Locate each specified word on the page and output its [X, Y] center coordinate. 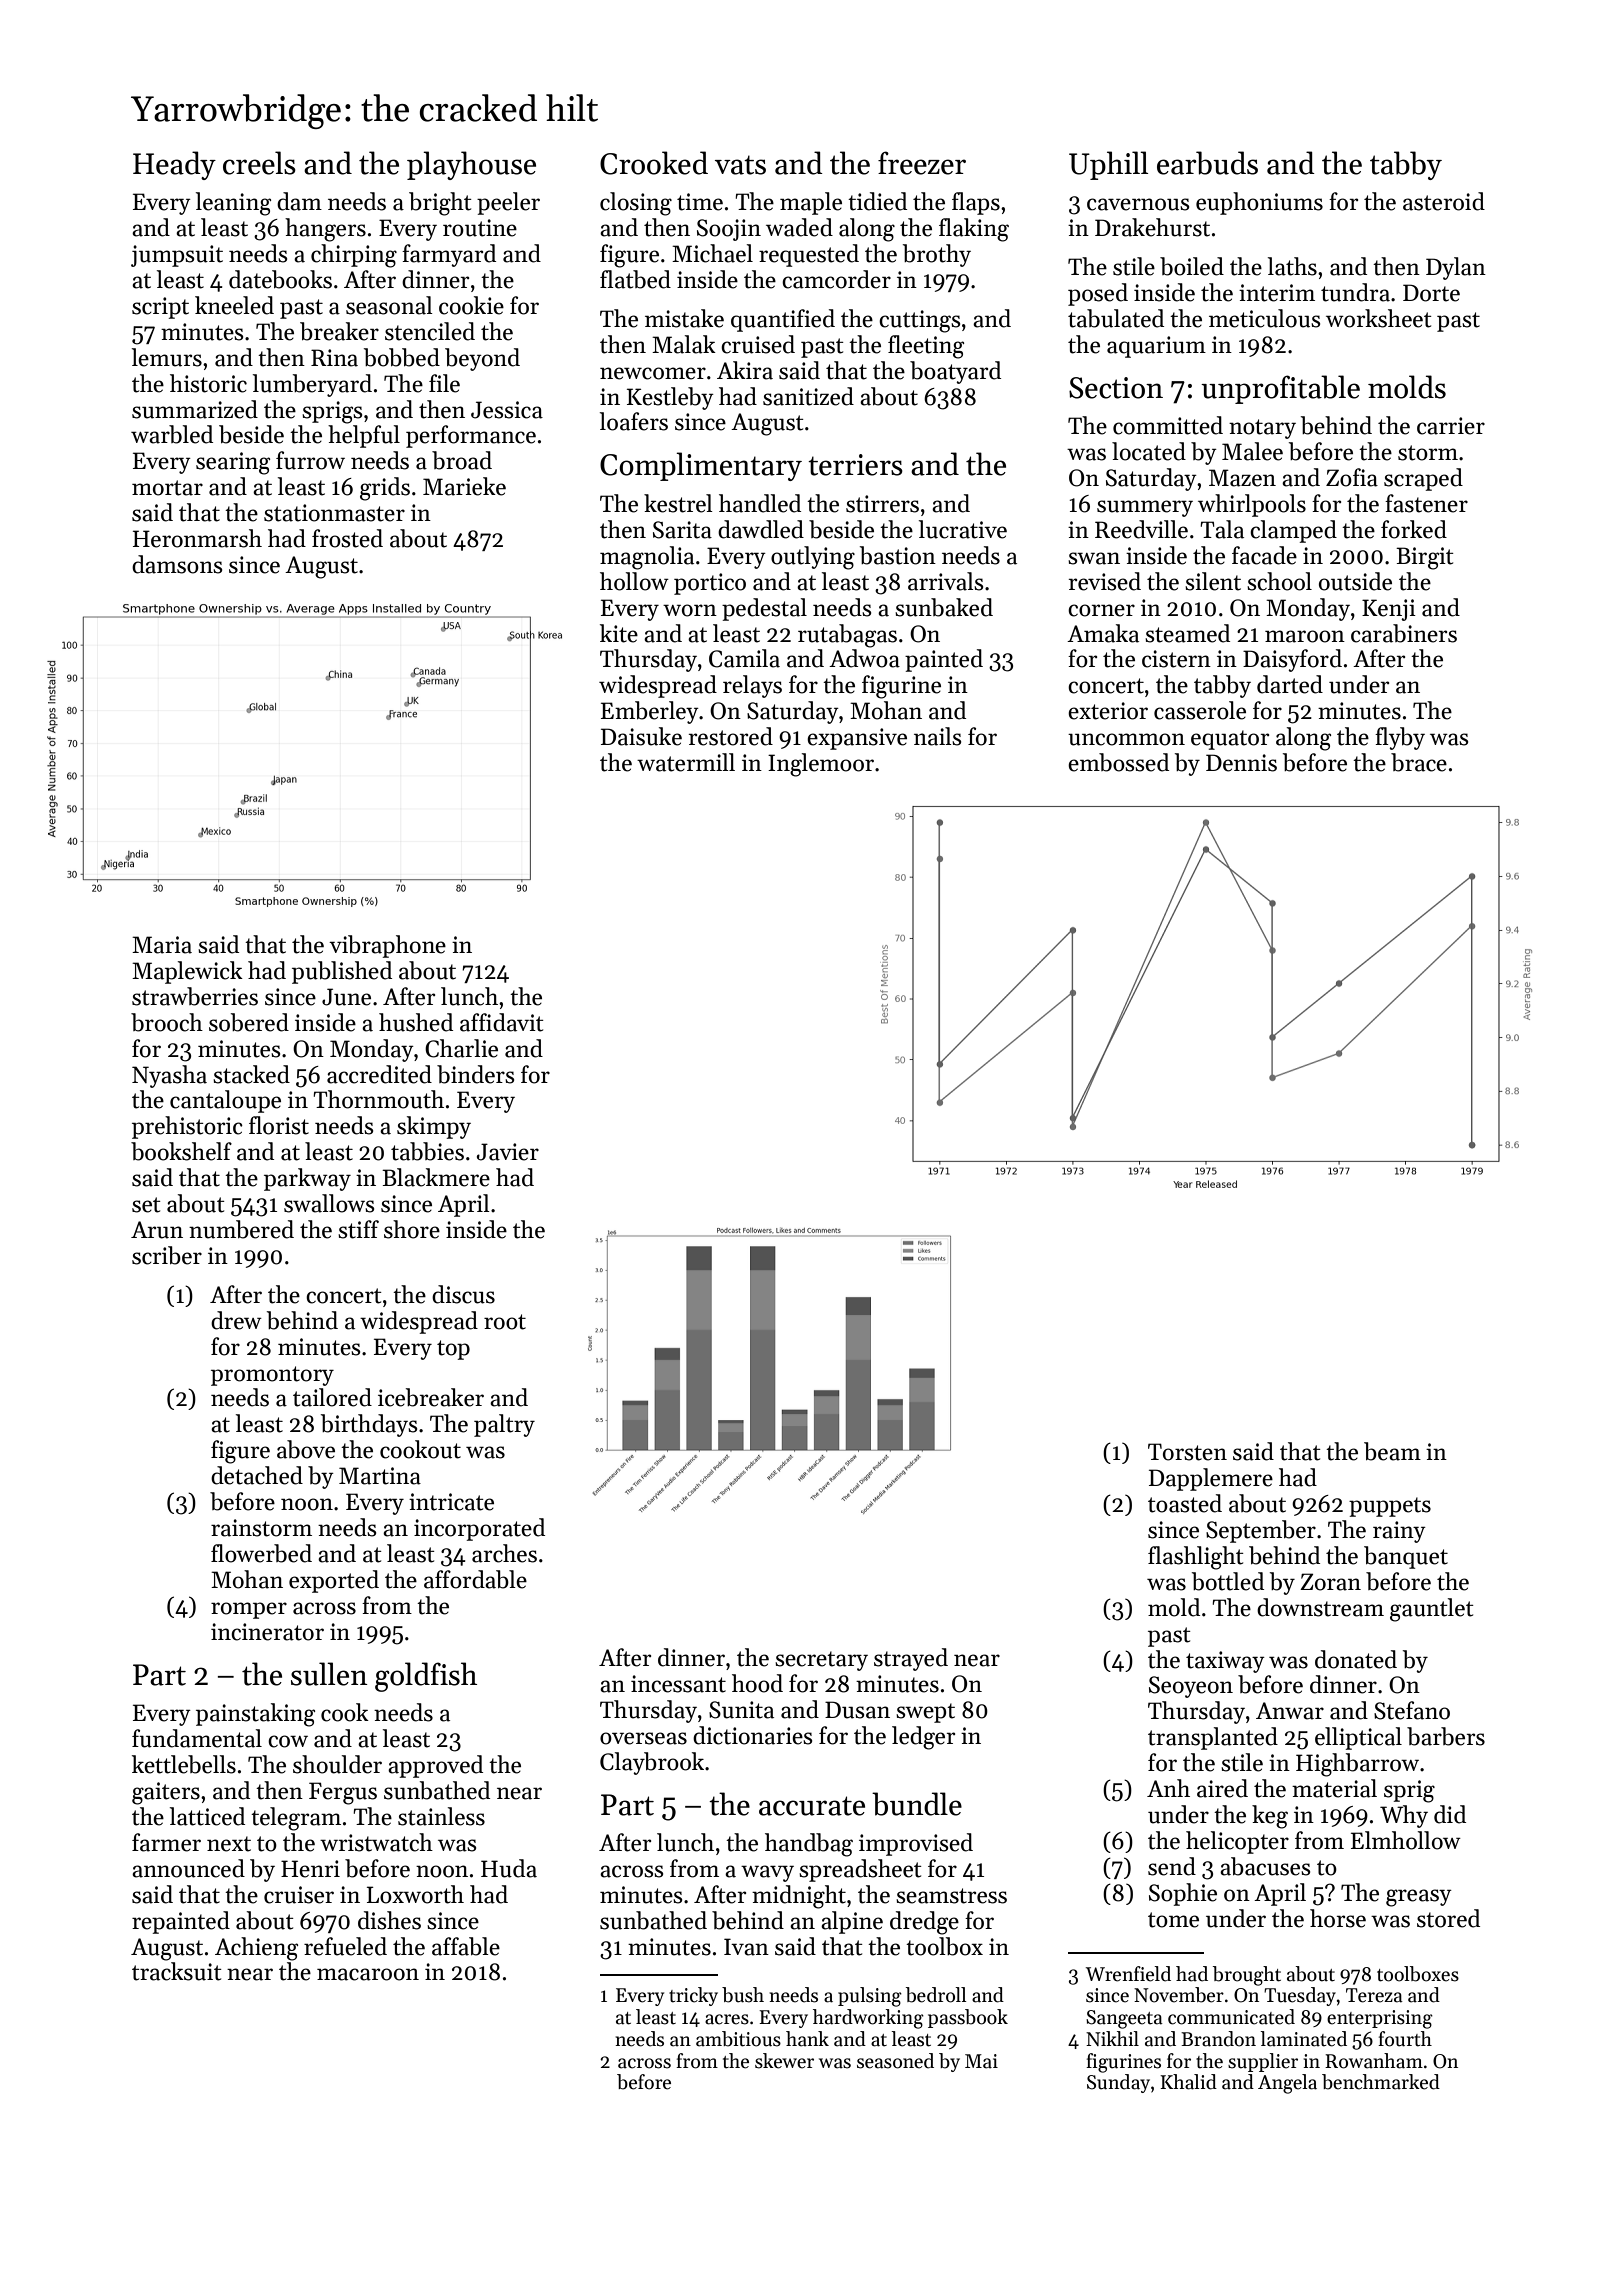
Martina [380, 1476]
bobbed [402, 357]
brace [1419, 762]
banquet [1406, 1557]
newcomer [653, 373]
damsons [177, 564]
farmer [166, 1842]
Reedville [1141, 529]
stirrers [882, 504]
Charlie [461, 1048]
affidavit [502, 1022]
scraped [1423, 479]
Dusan [857, 1710]
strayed [911, 1659]
